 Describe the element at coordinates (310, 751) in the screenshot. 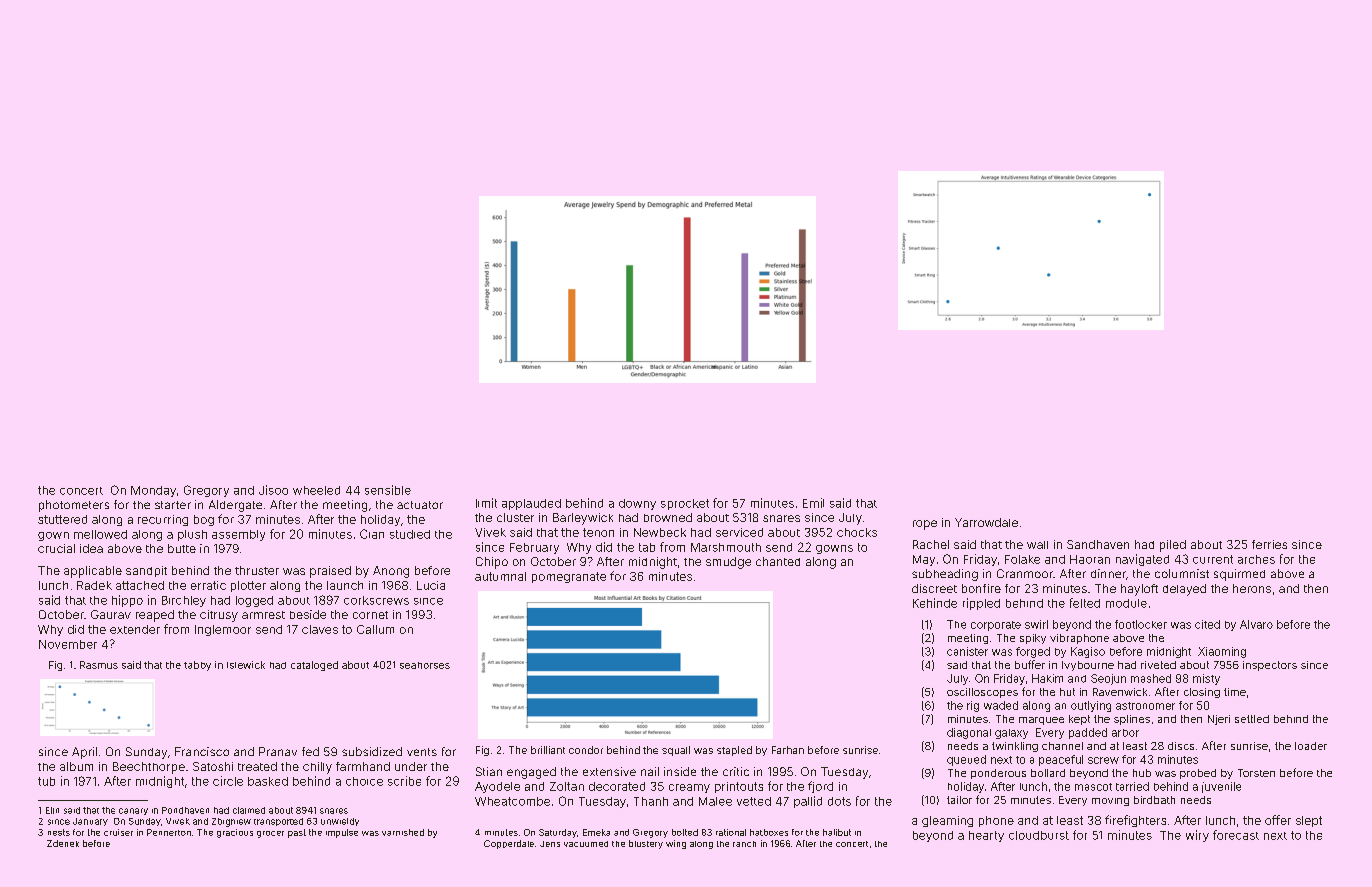

I see `fed` at that location.
